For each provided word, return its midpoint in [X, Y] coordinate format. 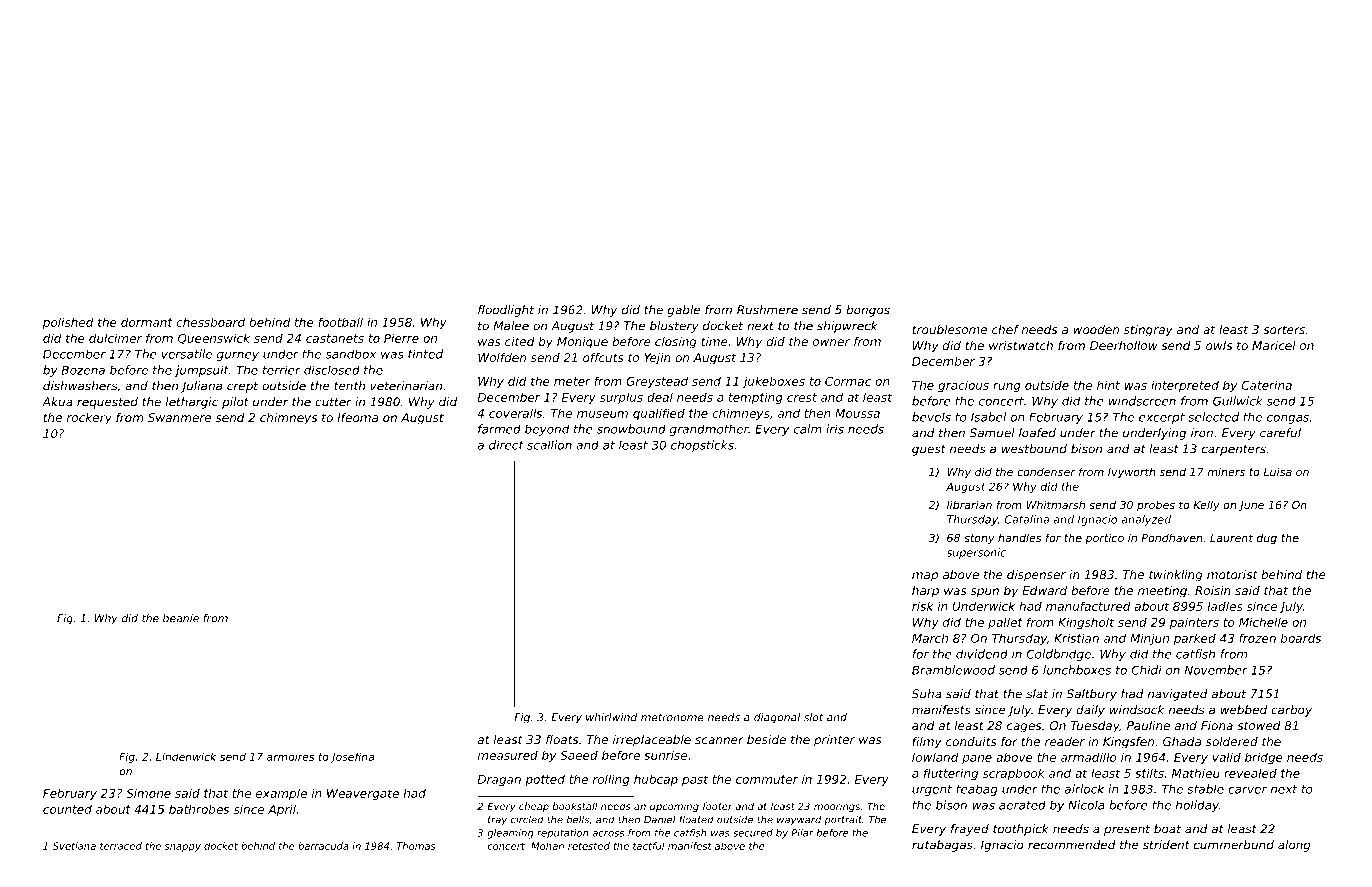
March [930, 638]
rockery [89, 419]
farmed [499, 429]
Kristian [1076, 638]
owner [831, 342]
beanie [181, 618]
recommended [1072, 845]
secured [753, 833]
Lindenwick [186, 756]
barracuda [323, 846]
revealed [1250, 773]
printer [834, 741]
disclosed [332, 370]
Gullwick [1238, 401]
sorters [1284, 329]
